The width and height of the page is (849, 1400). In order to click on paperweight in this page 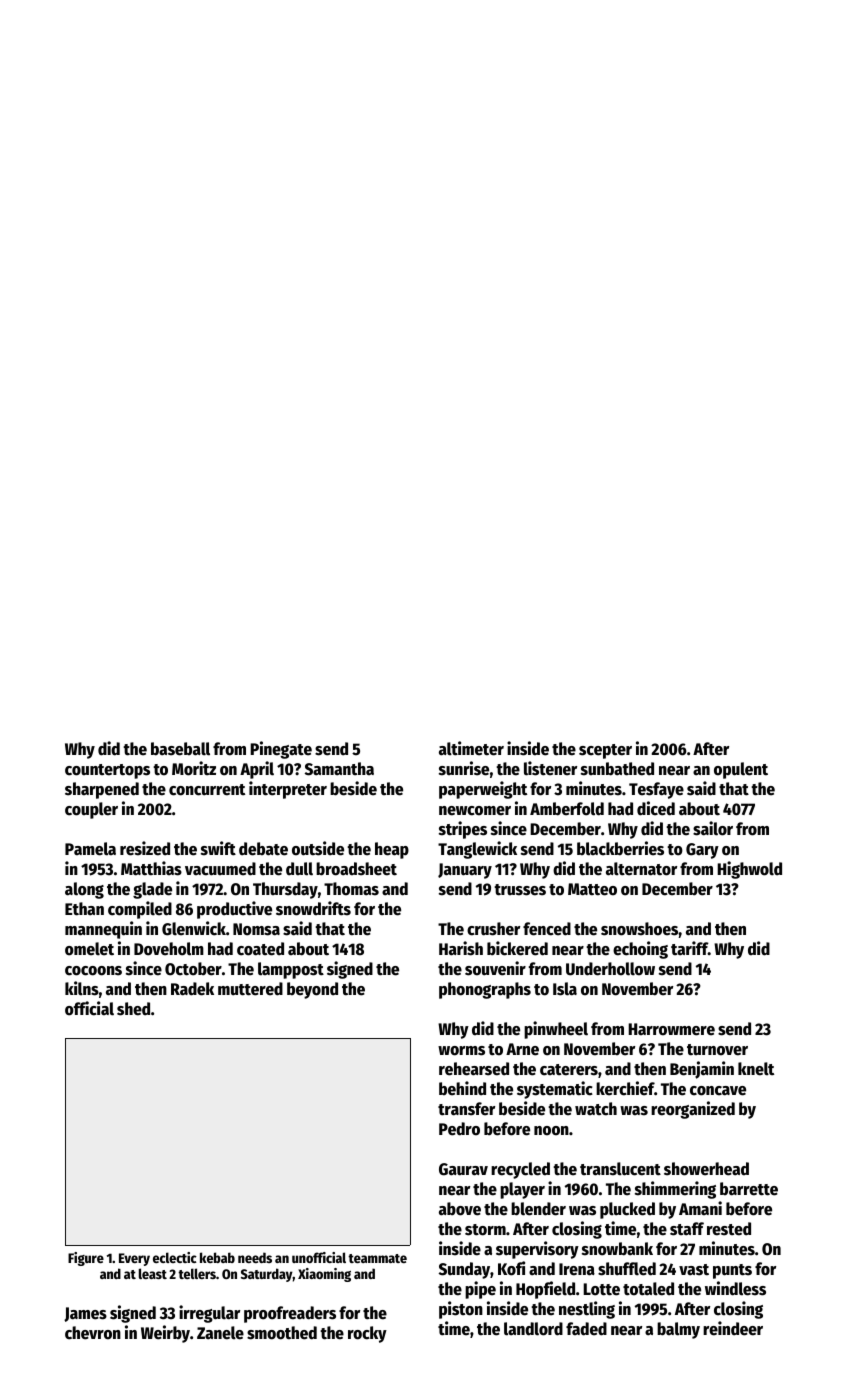, I will do `click(483, 790)`.
